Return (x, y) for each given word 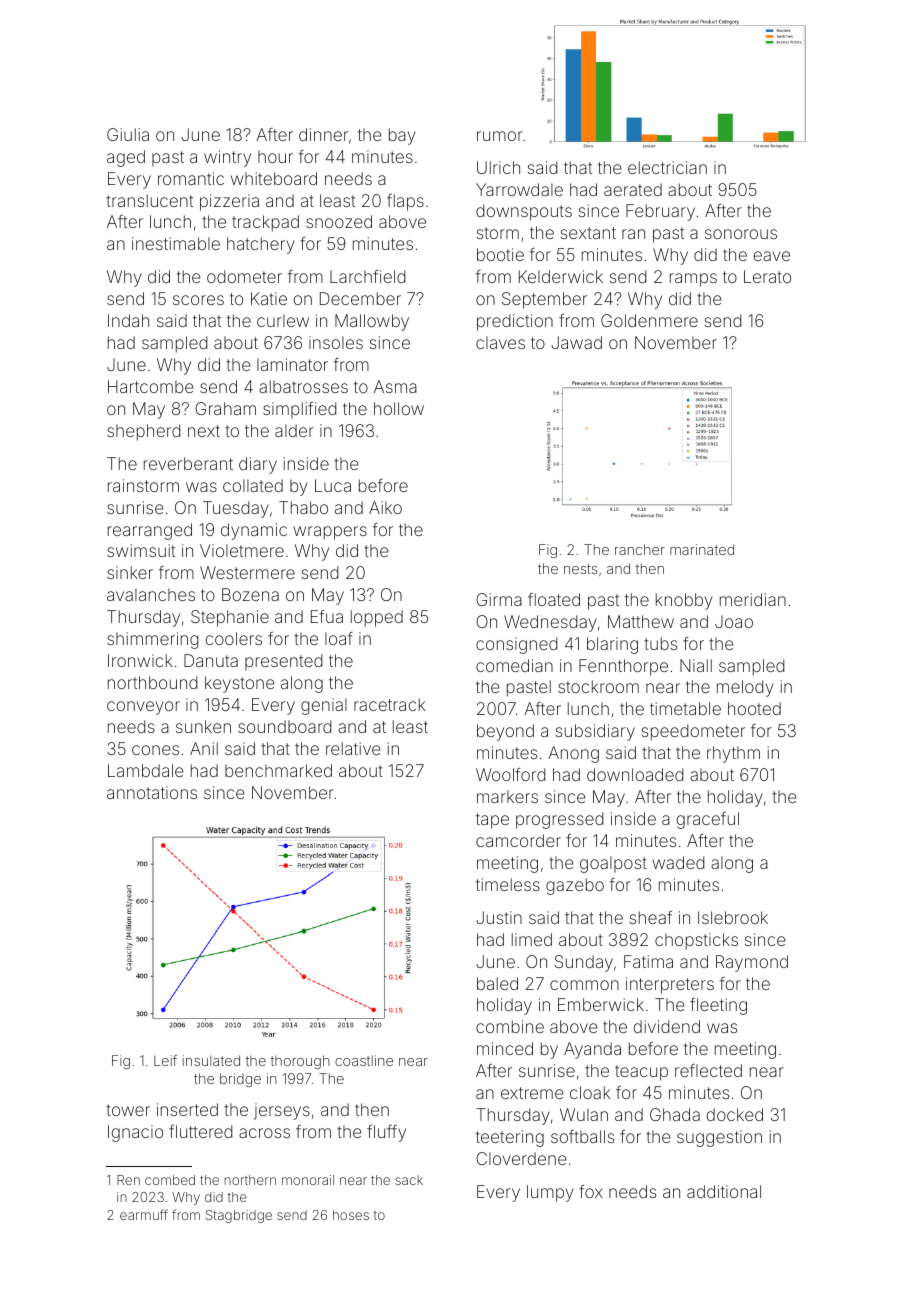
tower (128, 1110)
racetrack (389, 704)
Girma (499, 599)
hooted (754, 708)
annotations (152, 792)
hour (275, 156)
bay (402, 136)
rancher (640, 549)
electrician (667, 167)
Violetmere (242, 550)
